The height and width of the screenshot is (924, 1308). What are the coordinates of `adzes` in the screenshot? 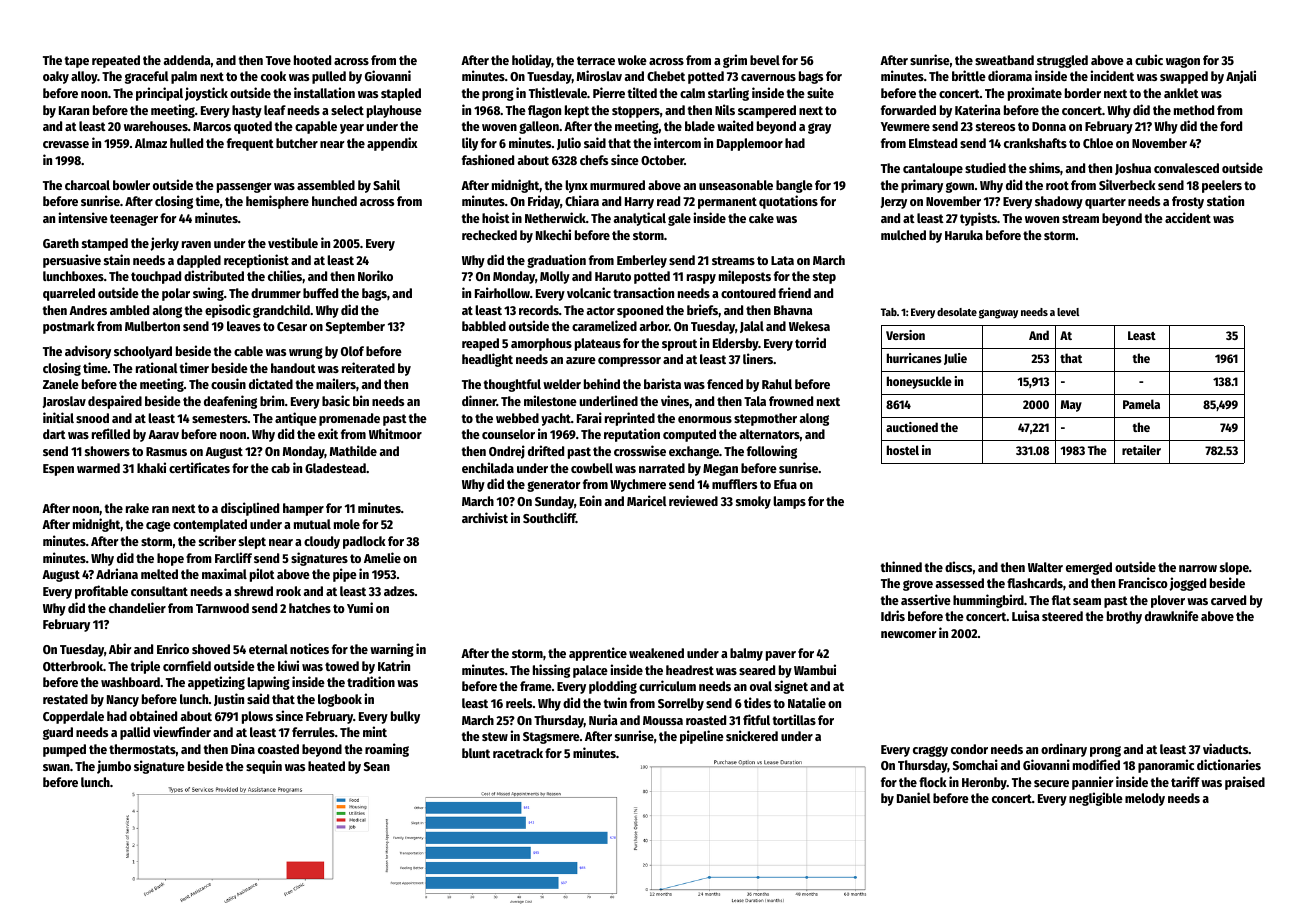 It's located at (399, 591).
